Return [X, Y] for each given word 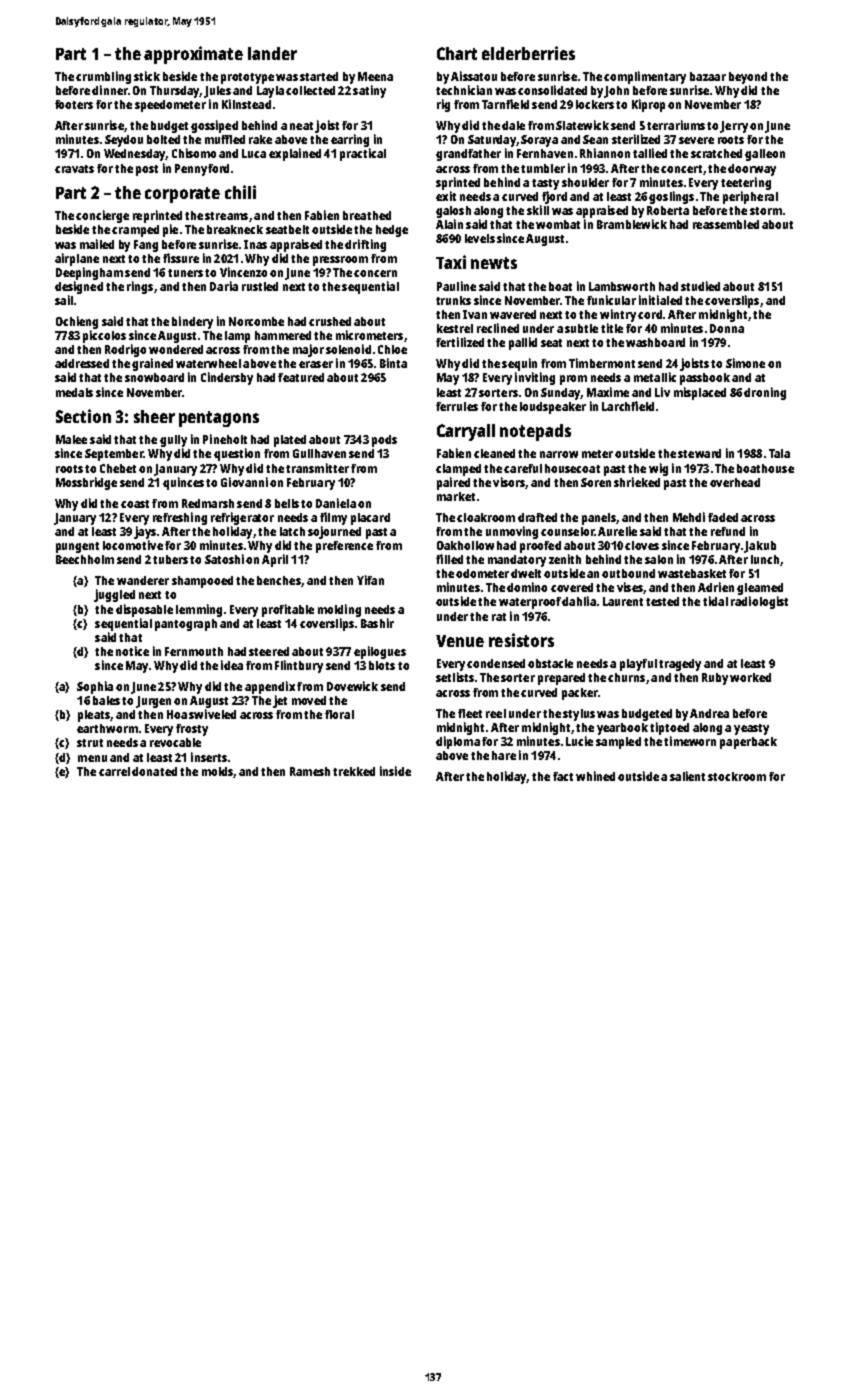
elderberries [528, 53]
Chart [457, 53]
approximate [193, 55]
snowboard [154, 377]
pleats [94, 716]
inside [395, 771]
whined [595, 776]
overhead [735, 482]
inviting [535, 378]
